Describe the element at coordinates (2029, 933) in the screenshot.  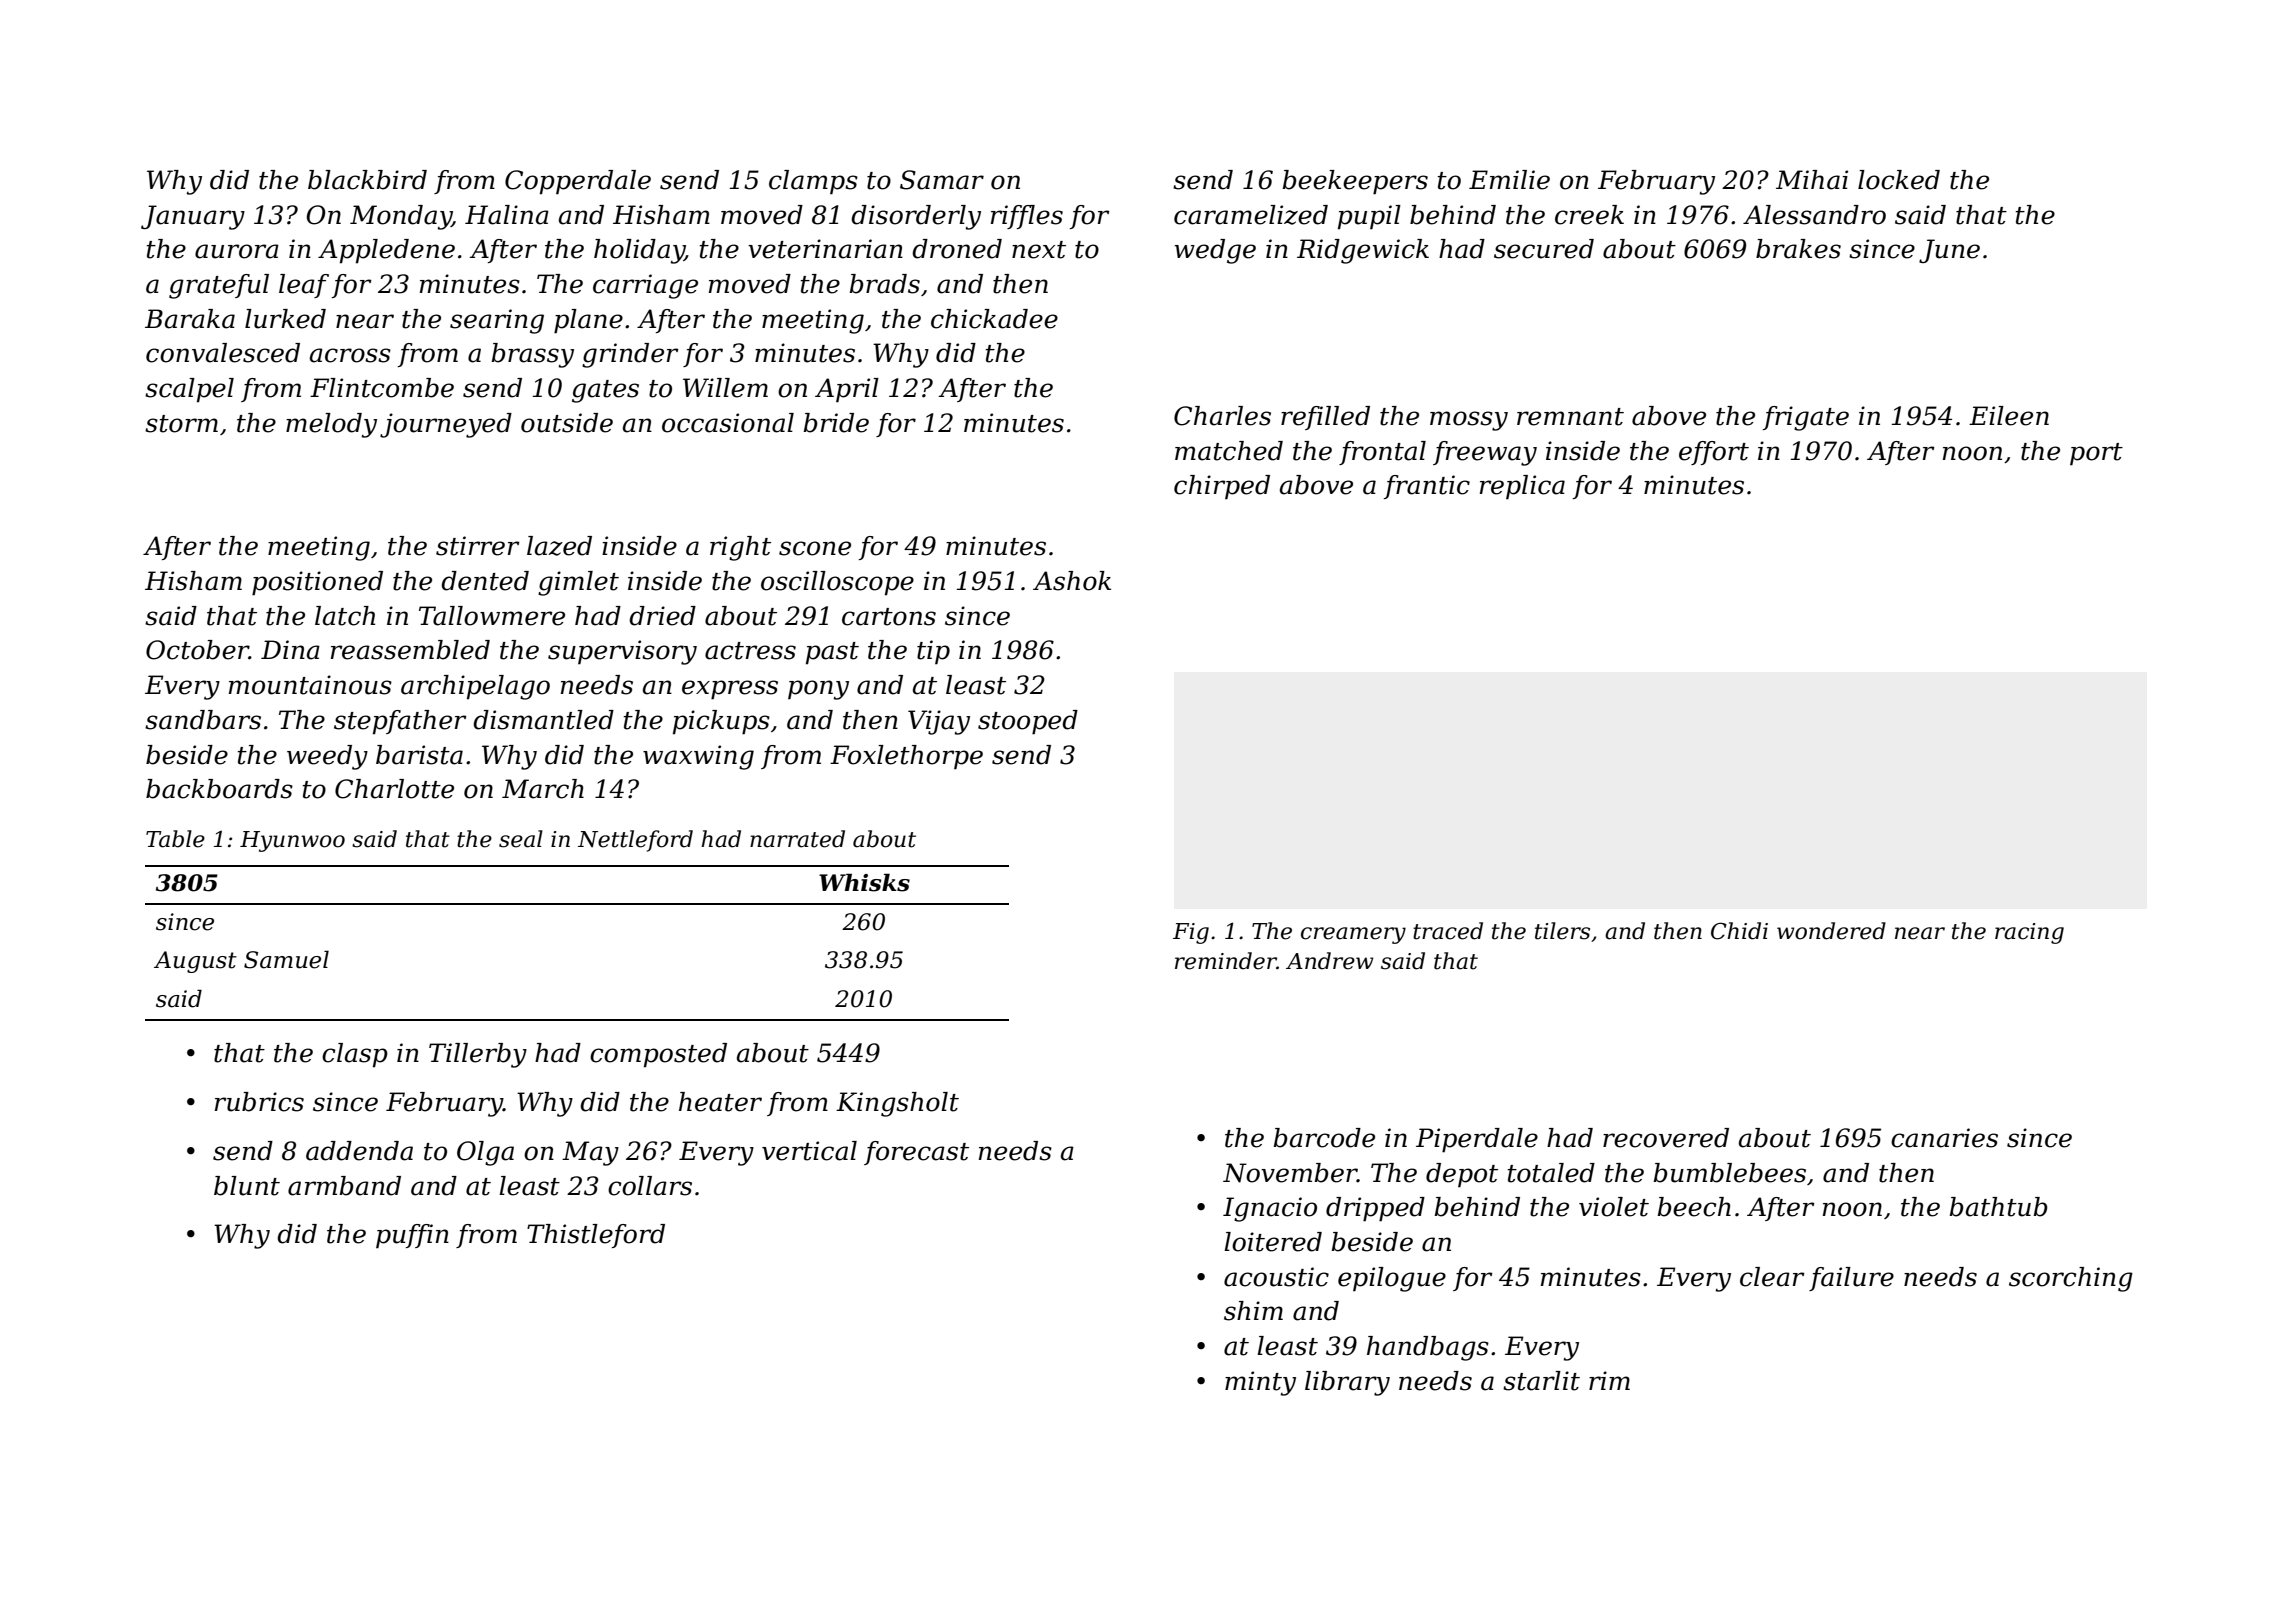
I see `racing` at that location.
